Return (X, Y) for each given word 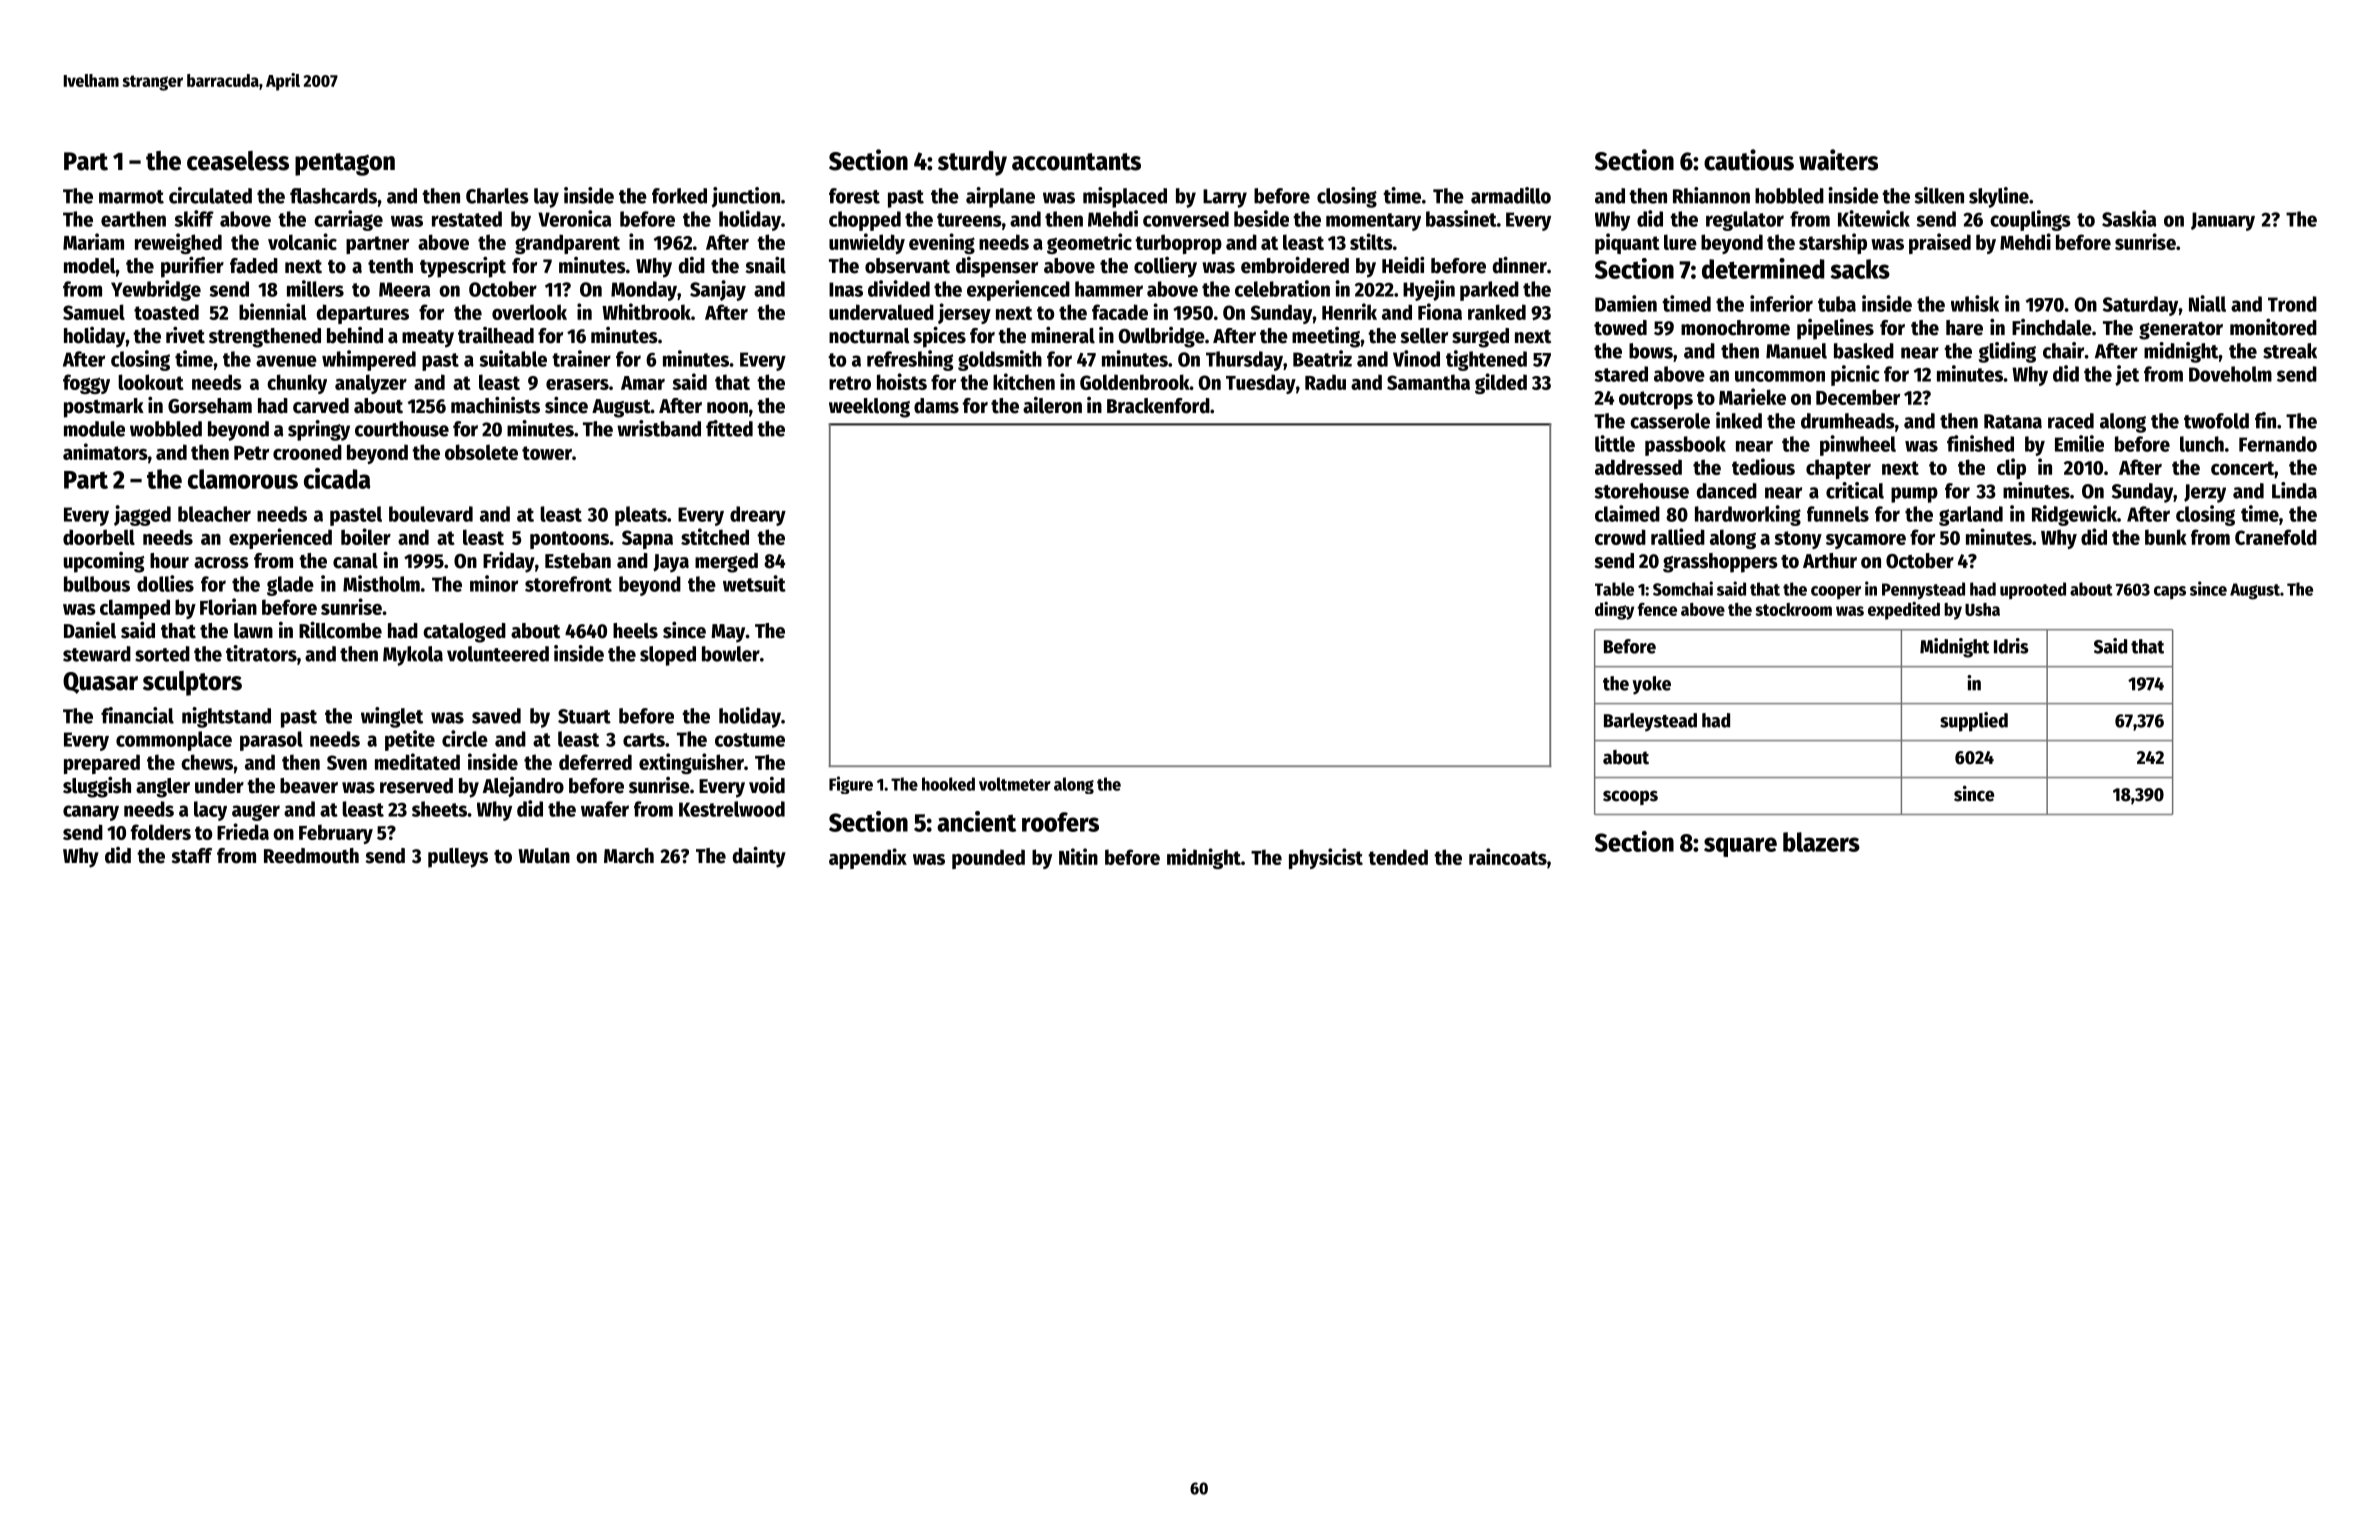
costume (750, 740)
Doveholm (2230, 374)
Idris (2011, 646)
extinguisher (691, 763)
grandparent (567, 244)
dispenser (997, 267)
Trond (2292, 304)
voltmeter (1015, 784)
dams (936, 406)
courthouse (402, 429)
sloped (668, 656)
